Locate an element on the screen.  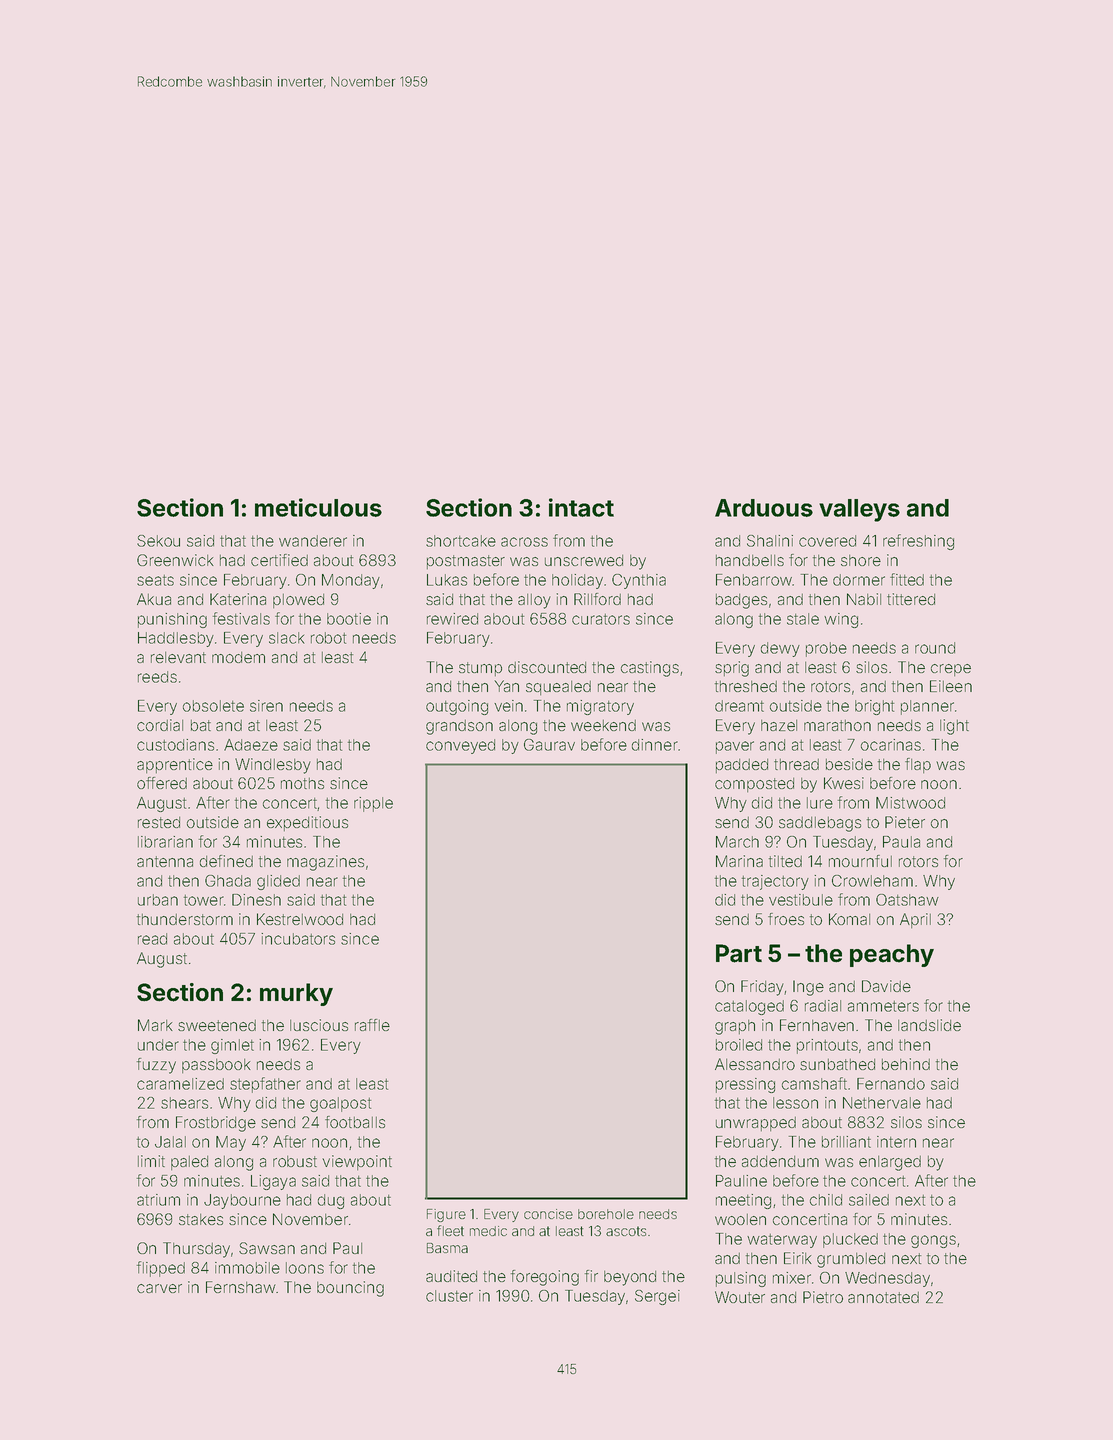
unwrapped is located at coordinates (756, 1124).
